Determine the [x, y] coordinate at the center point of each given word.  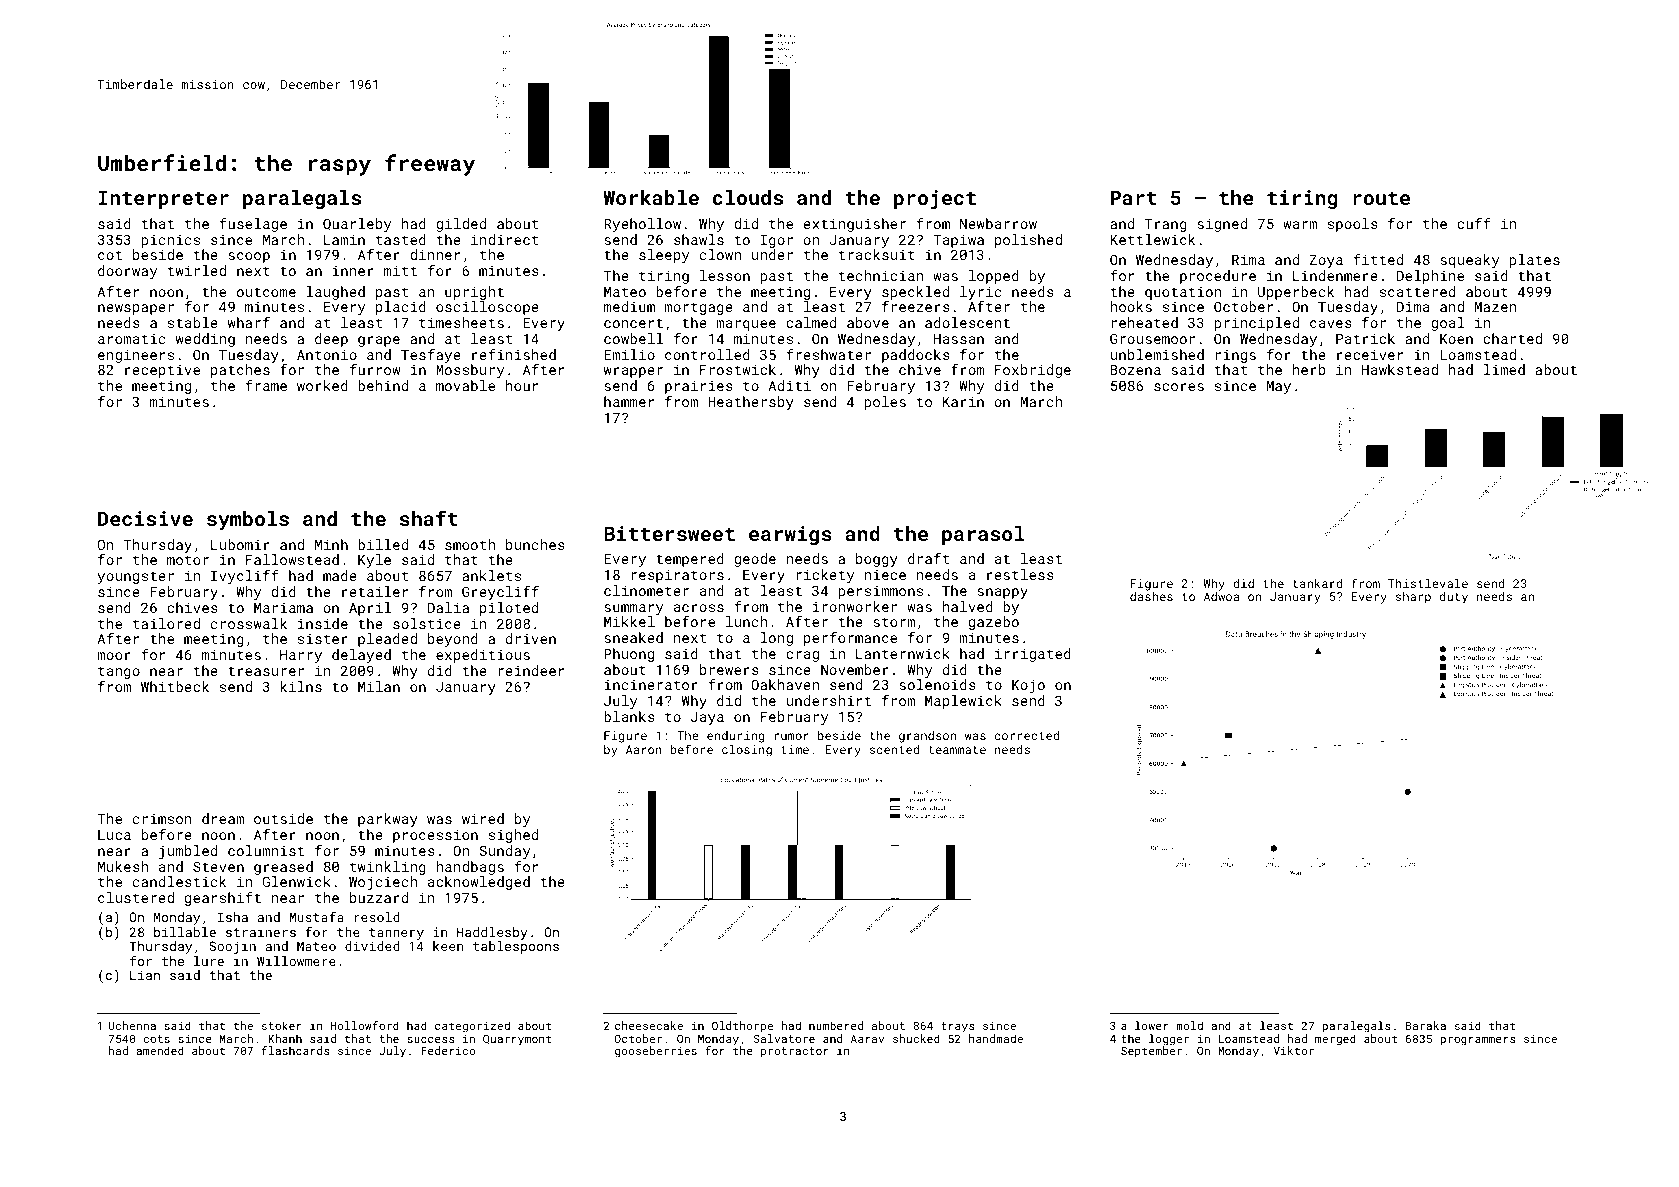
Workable [651, 197]
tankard [1318, 583]
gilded [461, 225]
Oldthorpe [742, 1027]
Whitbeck [175, 686]
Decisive [145, 518]
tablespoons [516, 947]
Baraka [1426, 1025]
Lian [145, 975]
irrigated [1033, 655]
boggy [877, 560]
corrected [1027, 735]
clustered [136, 897]
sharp [1413, 598]
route [1381, 198]
